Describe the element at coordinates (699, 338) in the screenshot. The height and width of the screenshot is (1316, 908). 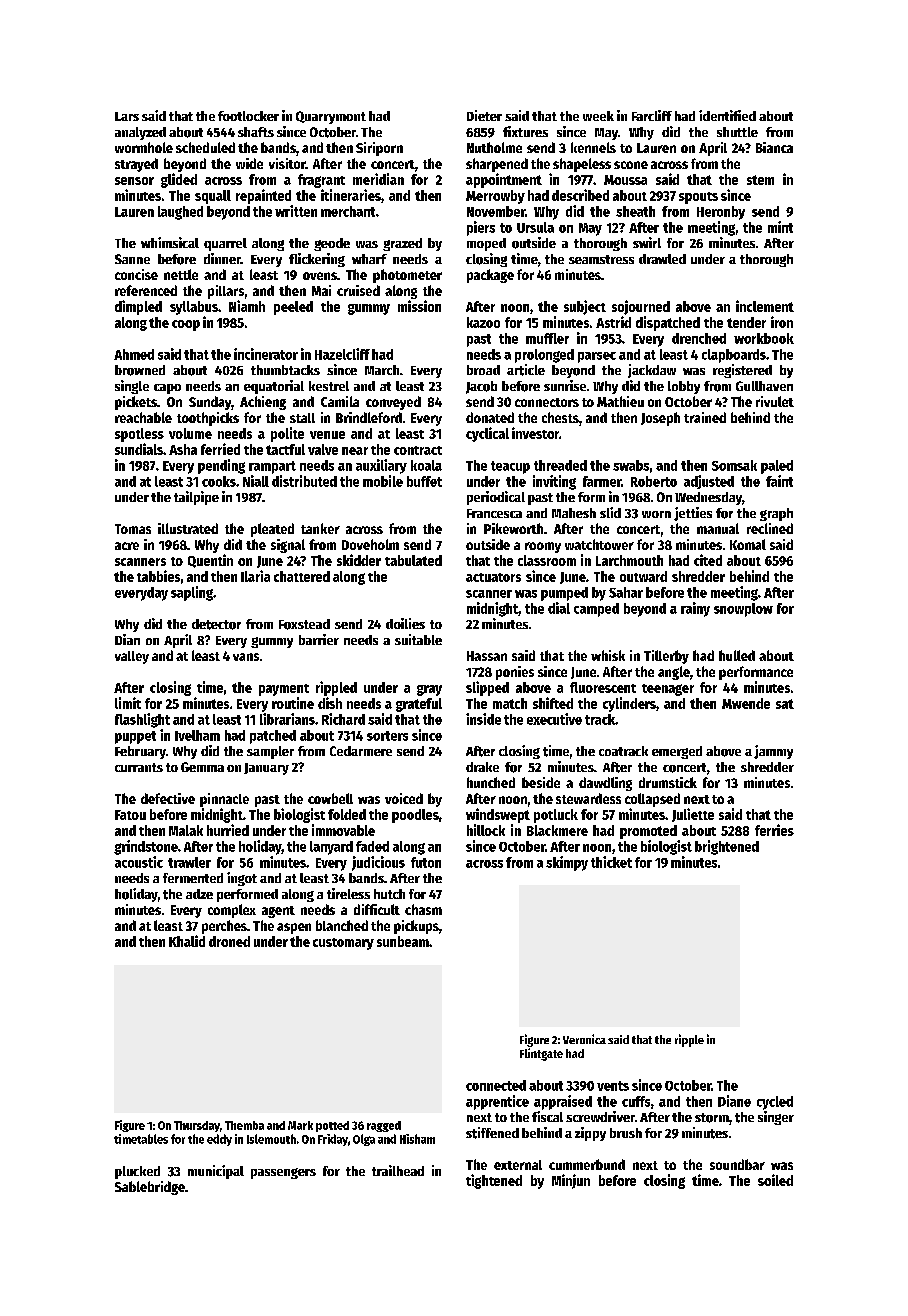
I see `drenched` at that location.
